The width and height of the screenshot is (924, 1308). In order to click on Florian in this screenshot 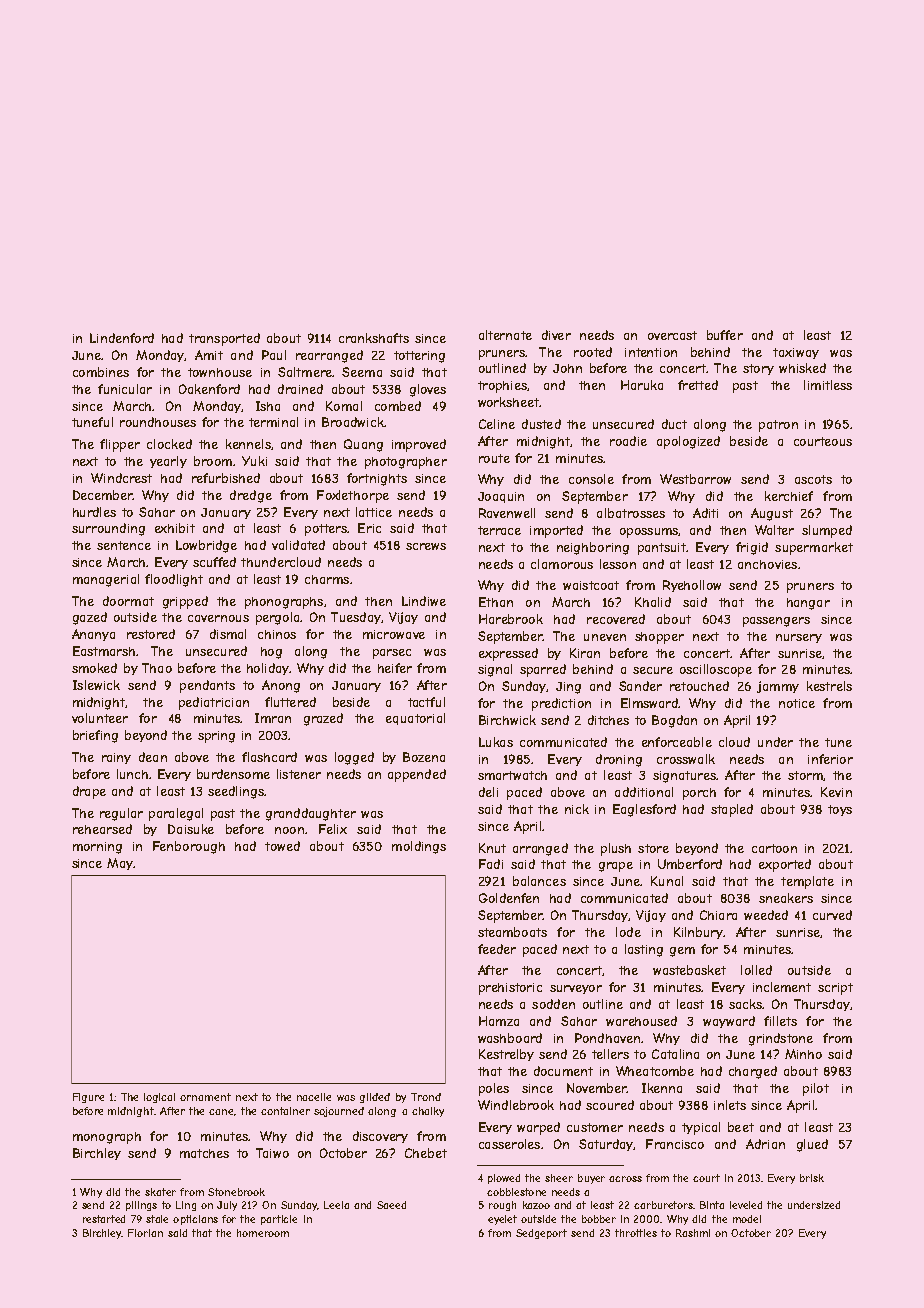, I will do `click(145, 1233)`.
